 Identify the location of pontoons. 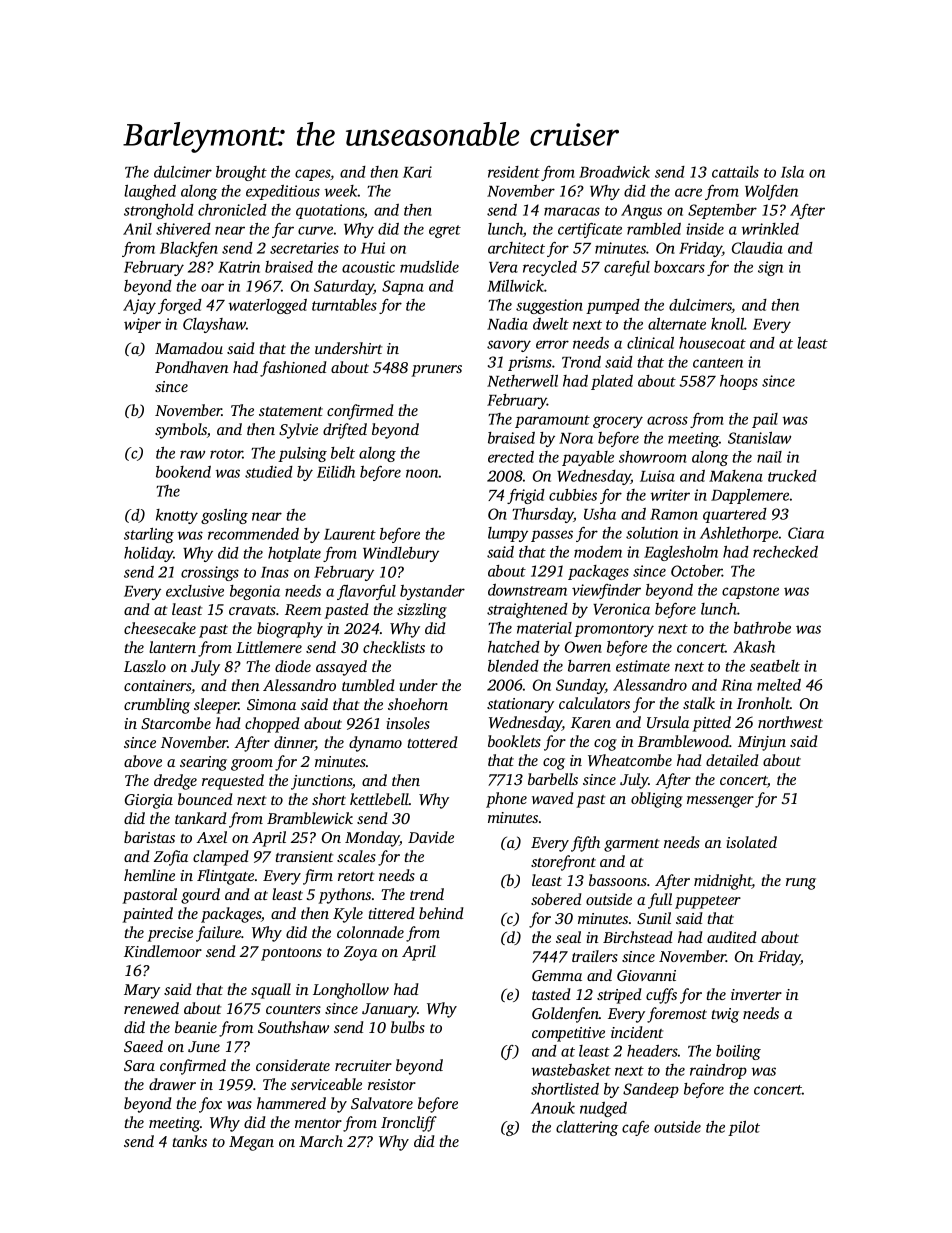
(291, 954).
